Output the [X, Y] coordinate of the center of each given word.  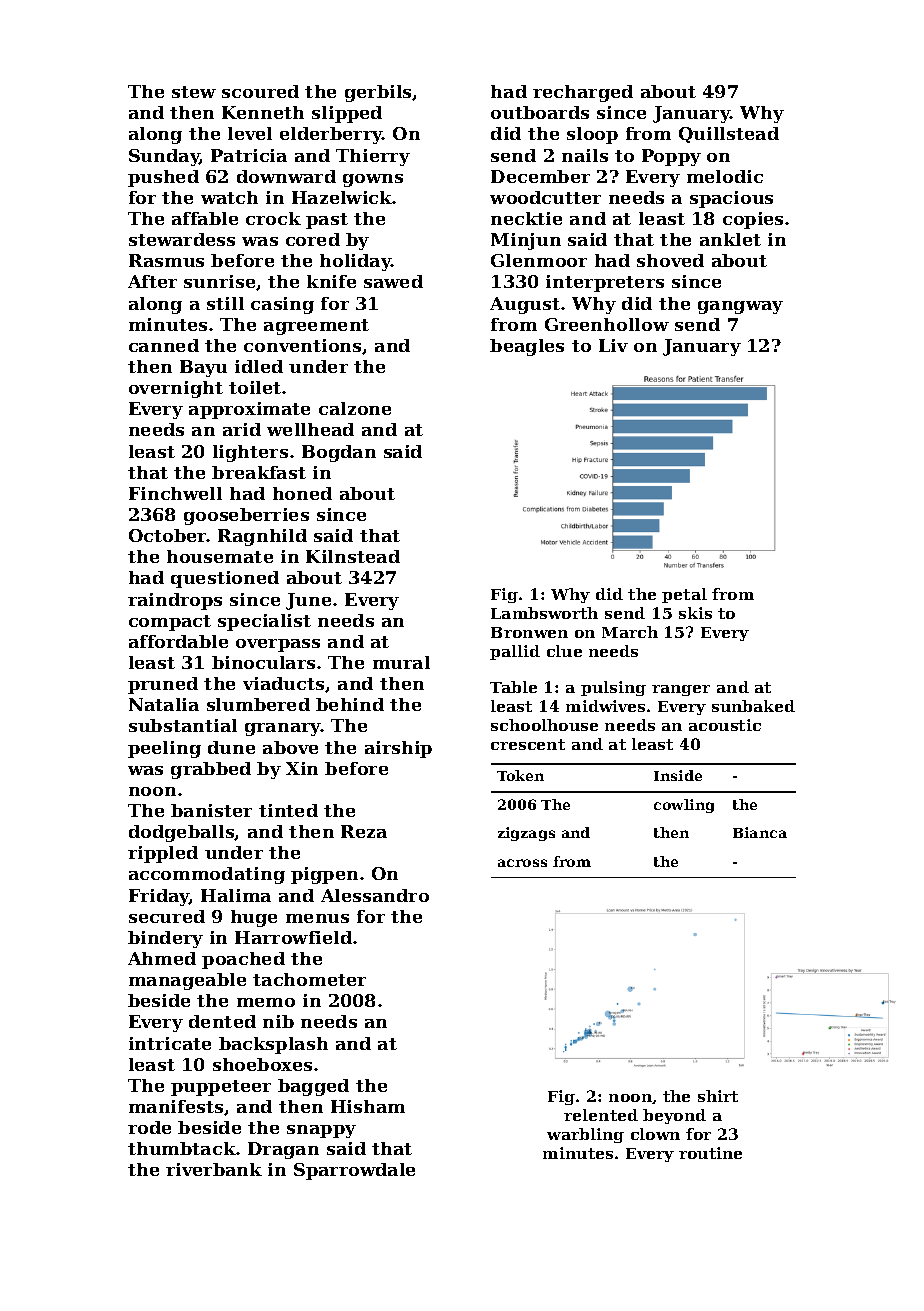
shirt [718, 1096]
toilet [256, 387]
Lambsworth [544, 613]
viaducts [283, 683]
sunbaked [753, 706]
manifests [176, 1106]
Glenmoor [539, 260]
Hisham [368, 1106]
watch [229, 197]
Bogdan [339, 453]
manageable [187, 981]
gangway [740, 307]
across [522, 863]
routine [710, 1153]
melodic [725, 176]
